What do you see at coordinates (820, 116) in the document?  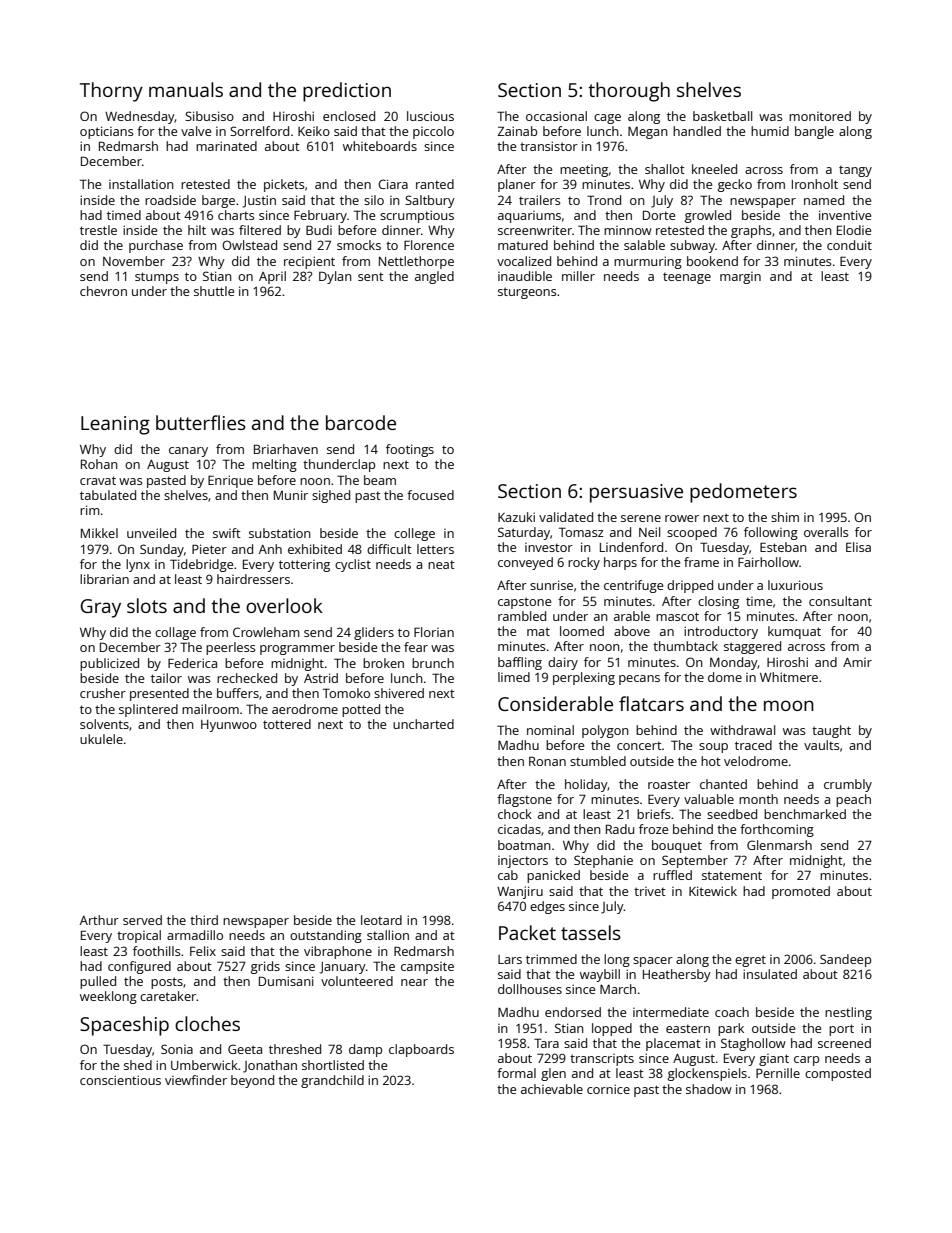 I see `monitored` at bounding box center [820, 116].
